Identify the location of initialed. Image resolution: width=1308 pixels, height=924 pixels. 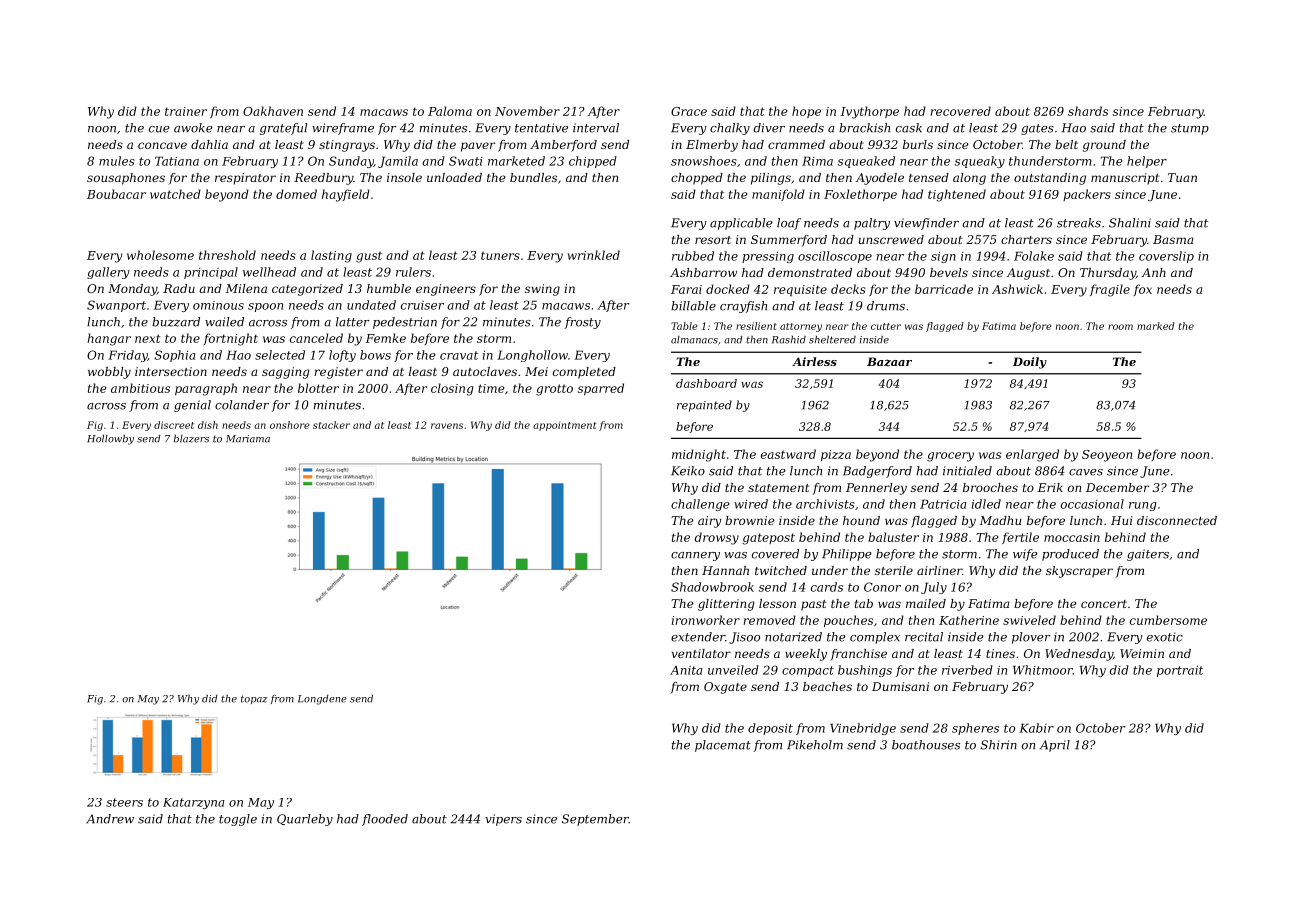
(967, 471).
